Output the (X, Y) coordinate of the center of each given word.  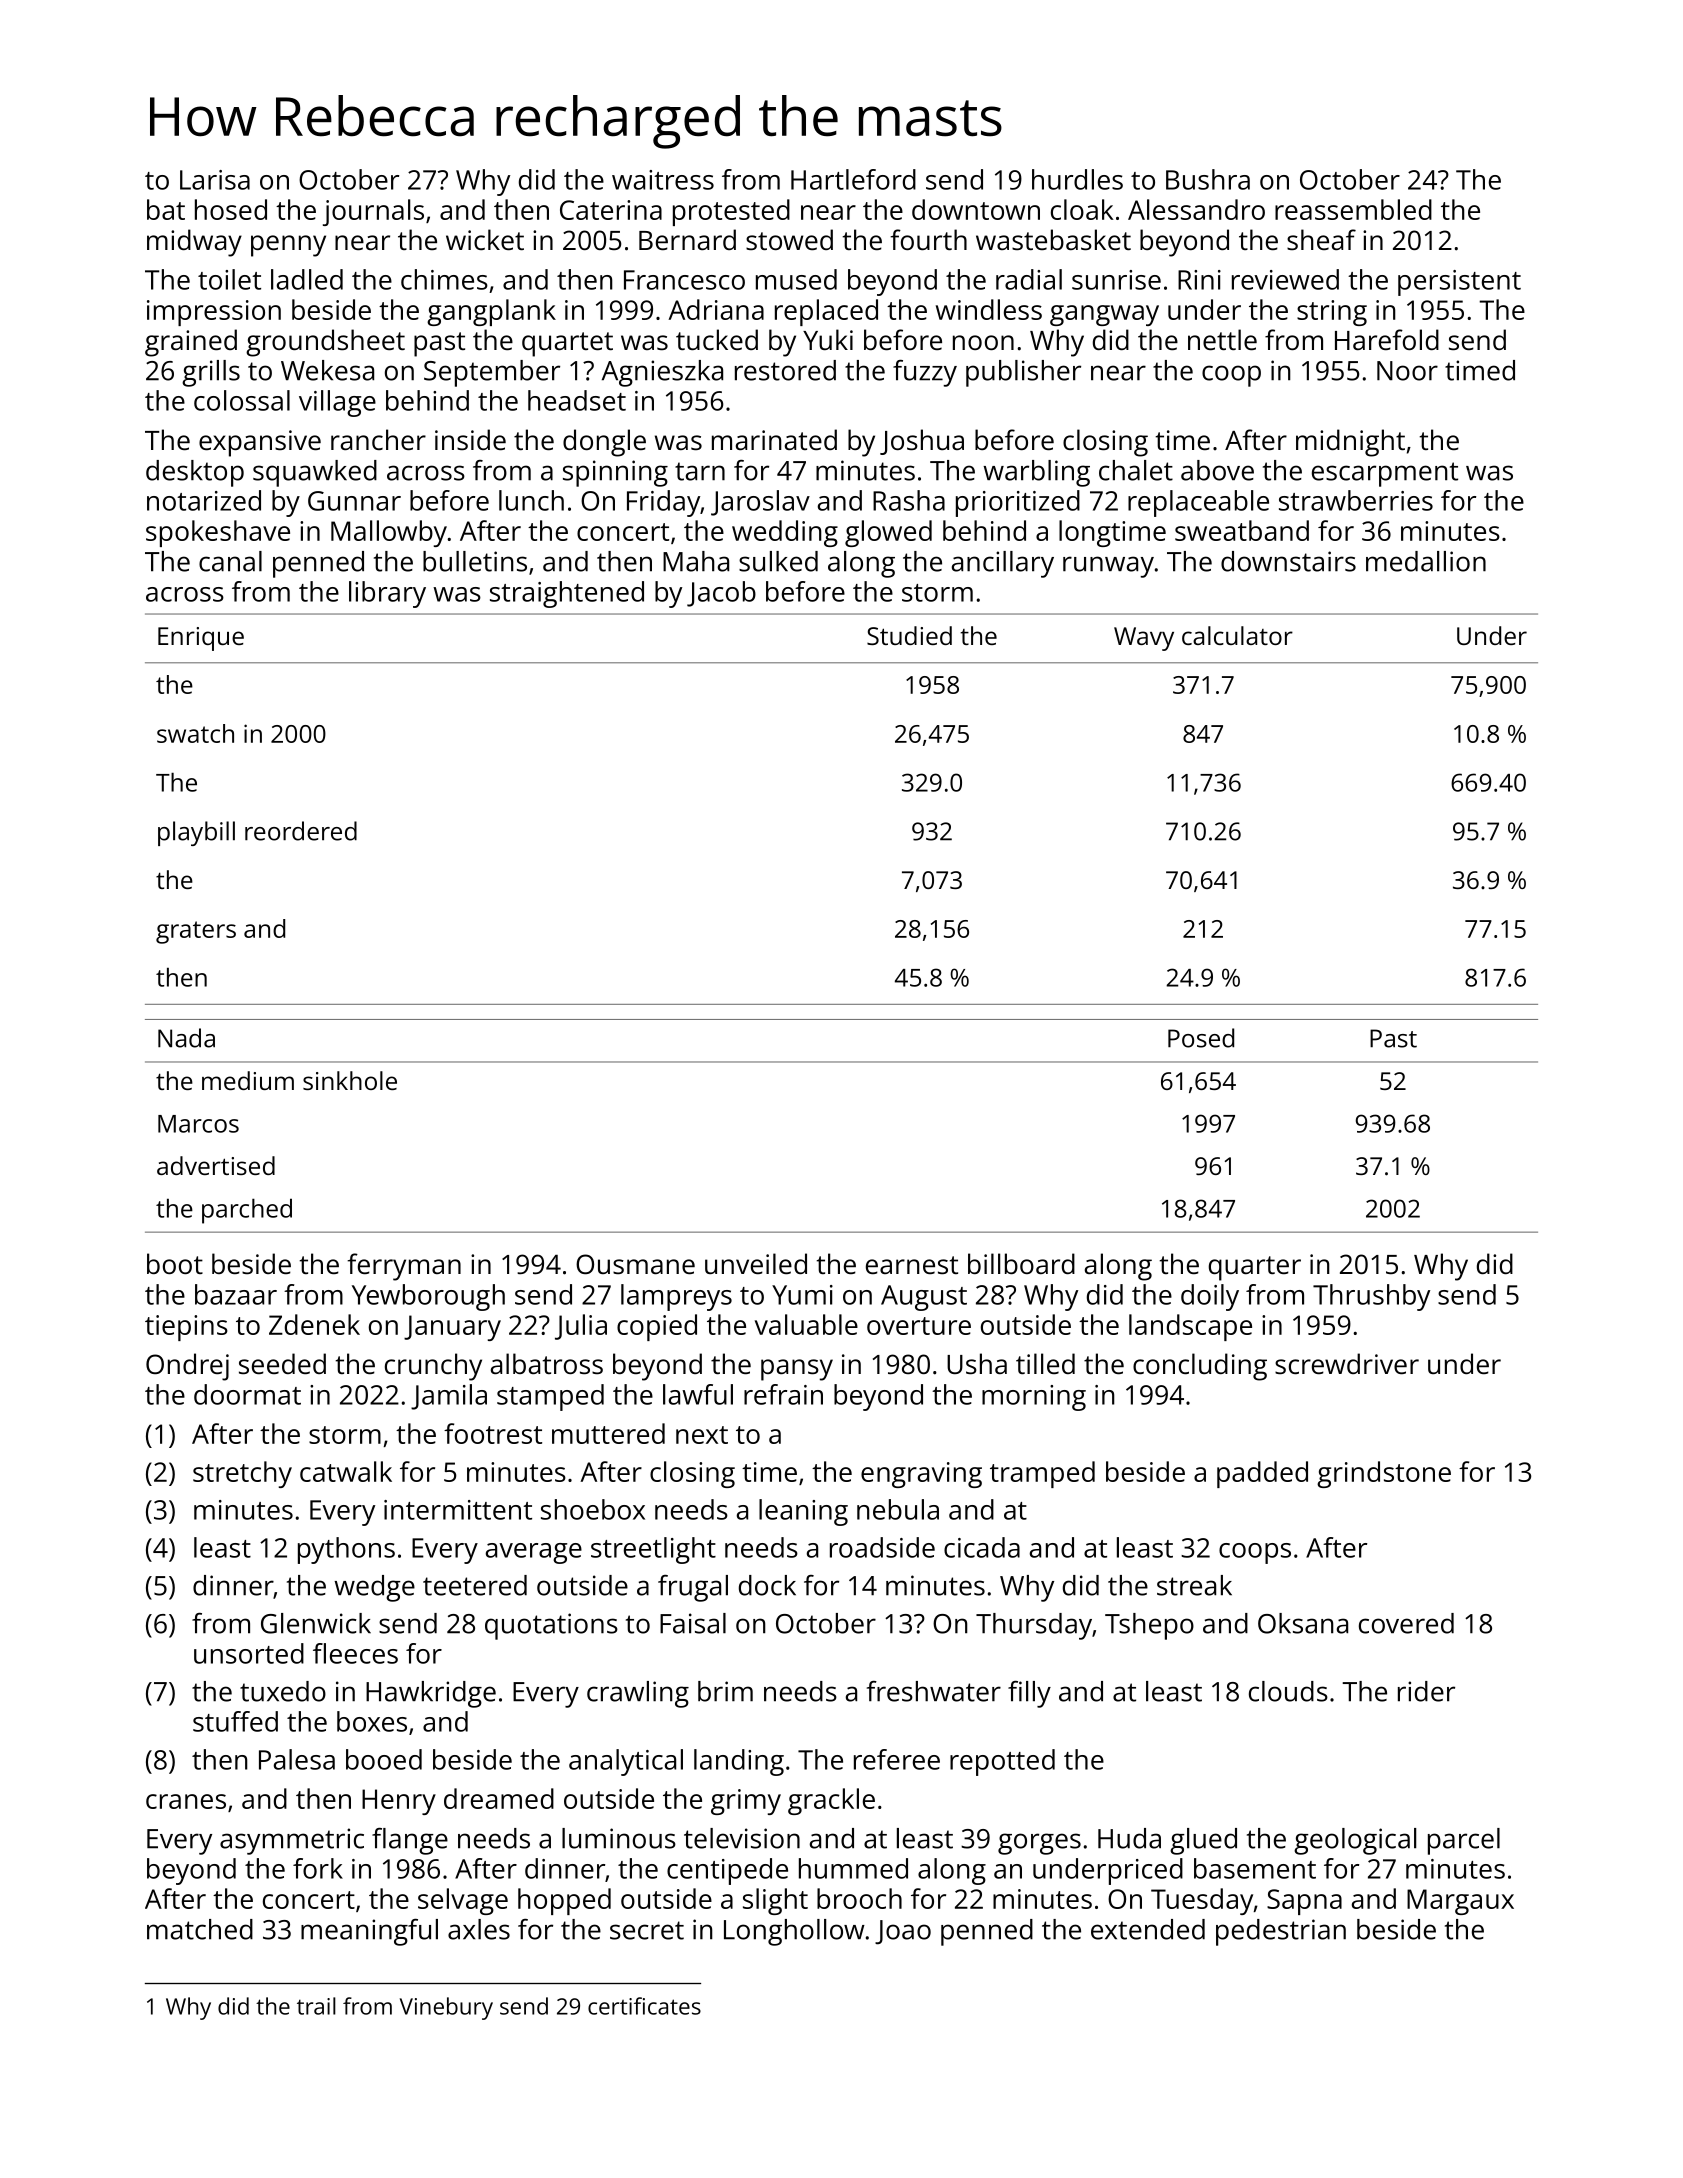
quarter (1255, 1268)
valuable (806, 1324)
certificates (644, 2006)
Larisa (215, 180)
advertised (216, 1165)
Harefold (1387, 339)
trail (316, 2006)
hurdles (1077, 179)
